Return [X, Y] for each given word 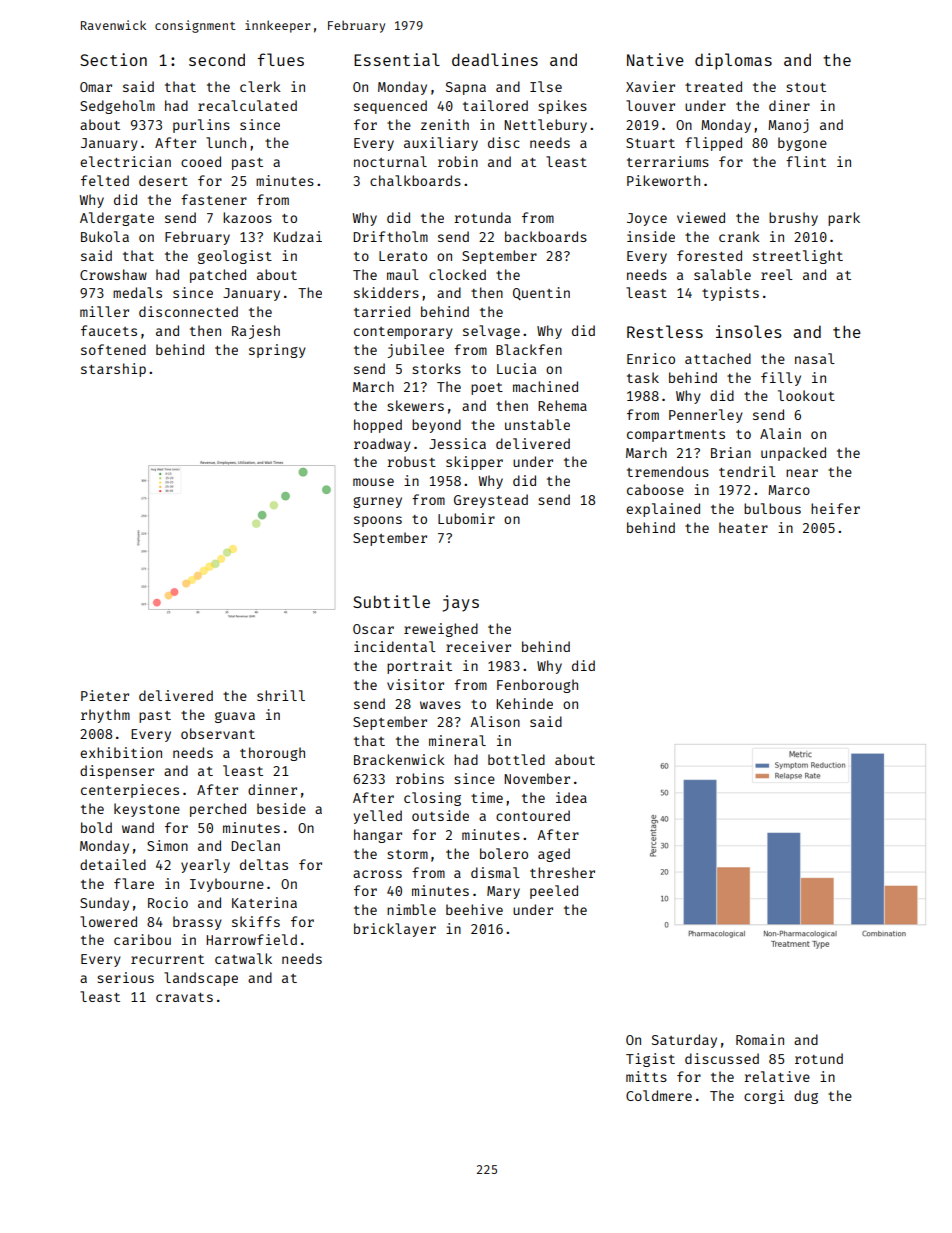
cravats [184, 997]
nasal [815, 358]
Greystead [491, 501]
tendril [747, 471]
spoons [378, 521]
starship [113, 370]
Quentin [541, 293]
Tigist [650, 1060]
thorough [272, 754]
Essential [397, 59]
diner [789, 105]
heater [743, 527]
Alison [495, 721]
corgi [764, 1097]
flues [281, 59]
